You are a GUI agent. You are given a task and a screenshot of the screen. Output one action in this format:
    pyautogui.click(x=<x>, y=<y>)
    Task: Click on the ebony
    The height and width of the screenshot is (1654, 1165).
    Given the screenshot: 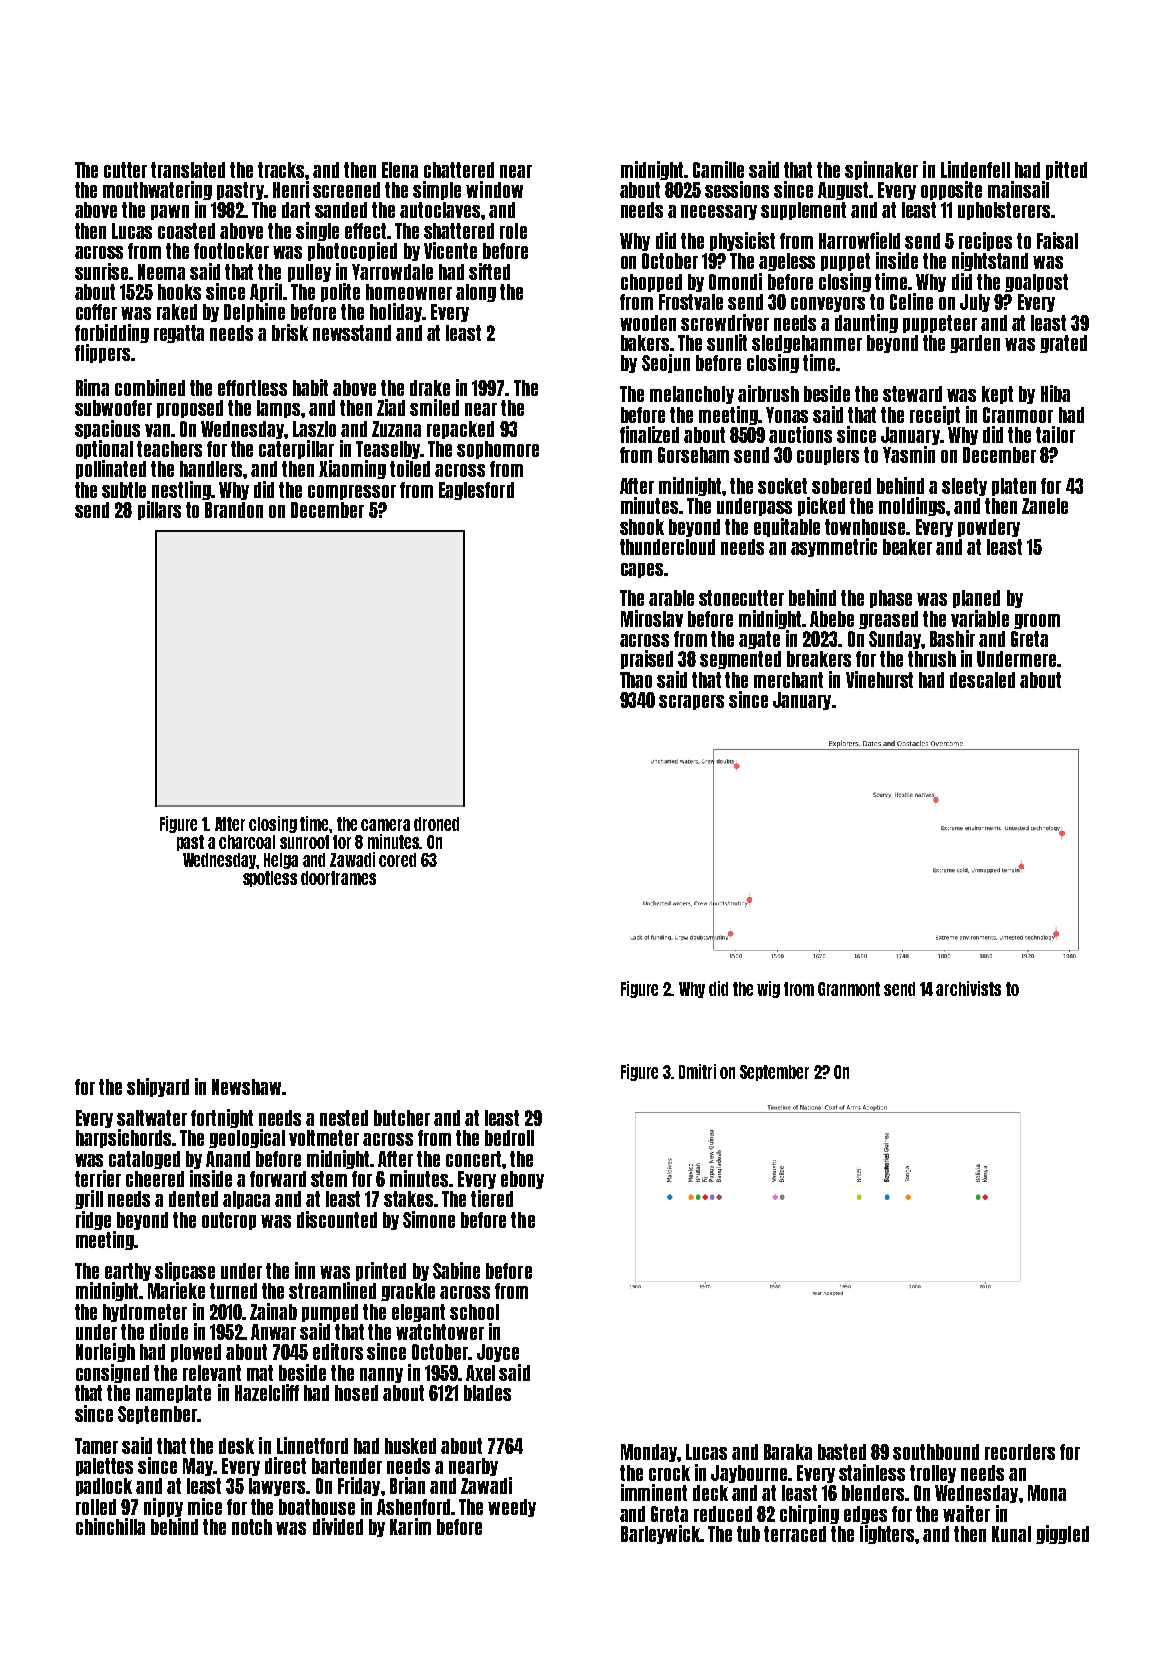 What is the action you would take?
    pyautogui.click(x=522, y=1180)
